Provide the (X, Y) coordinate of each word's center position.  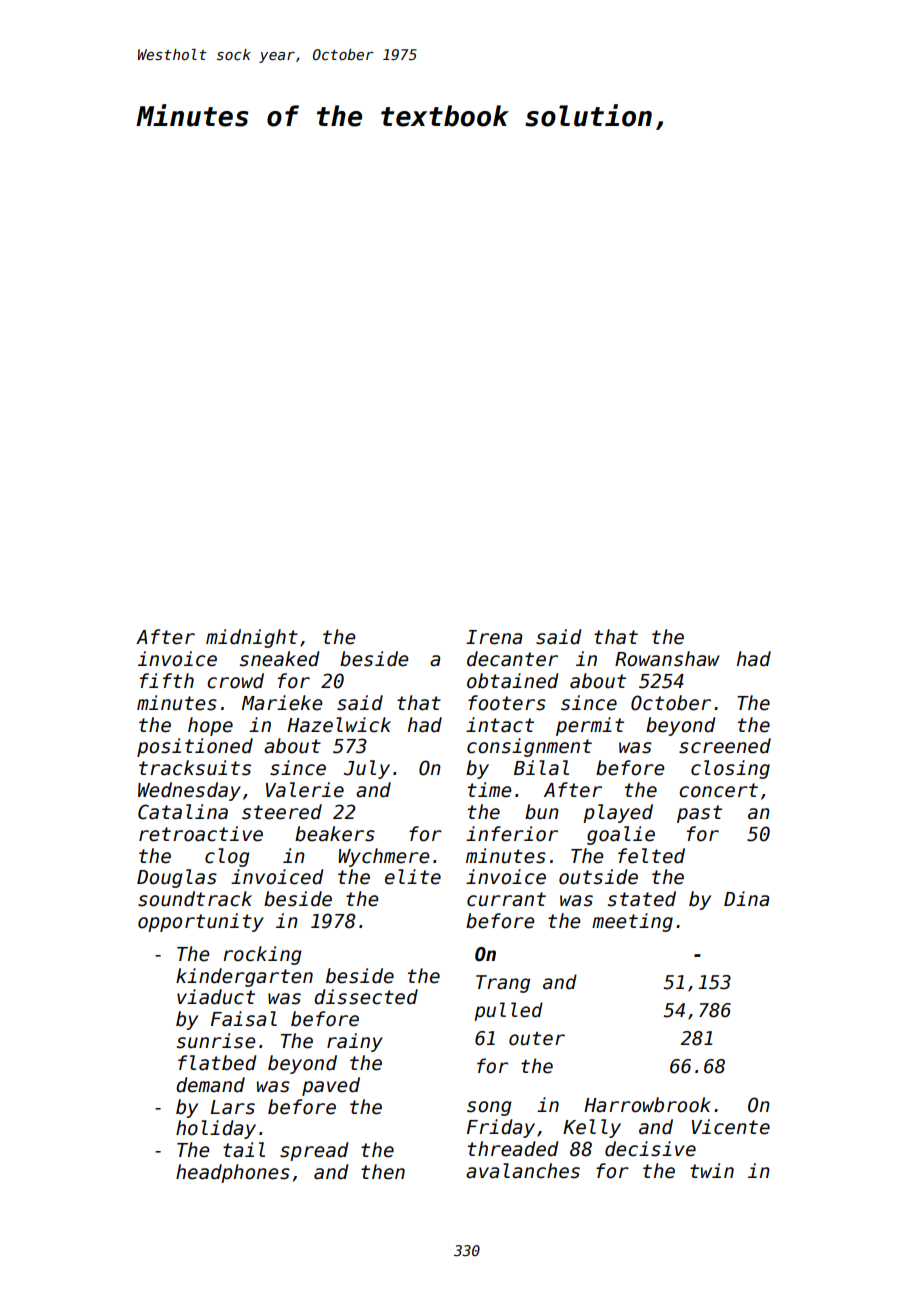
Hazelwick (339, 725)
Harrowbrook (647, 1105)
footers (507, 703)
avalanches (523, 1171)
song (489, 1108)
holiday (216, 1129)
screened (725, 746)
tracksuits (195, 768)
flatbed (217, 1063)
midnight (252, 638)
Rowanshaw (667, 659)
